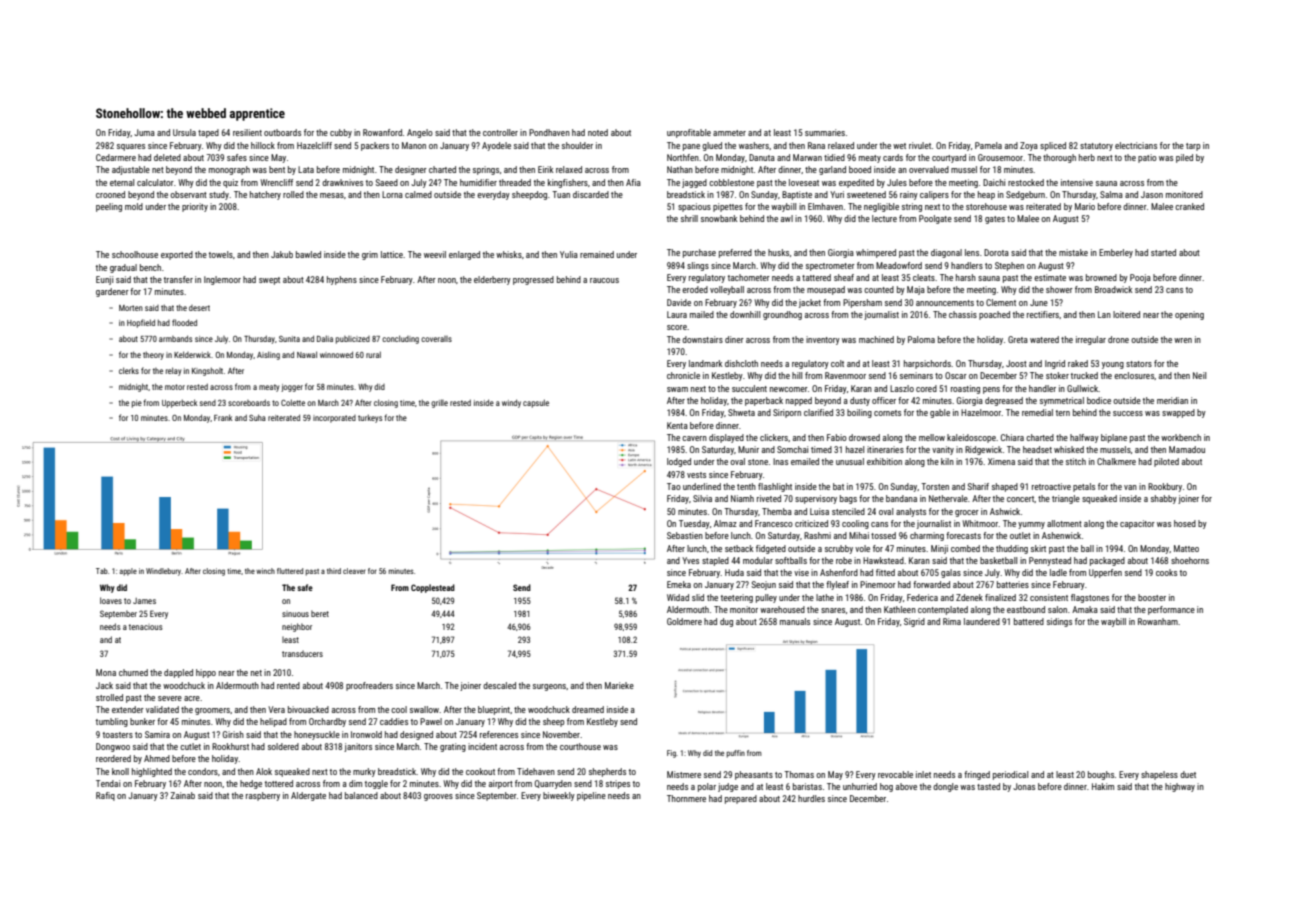 The image size is (1308, 924). I want to click on janitors, so click(358, 747).
